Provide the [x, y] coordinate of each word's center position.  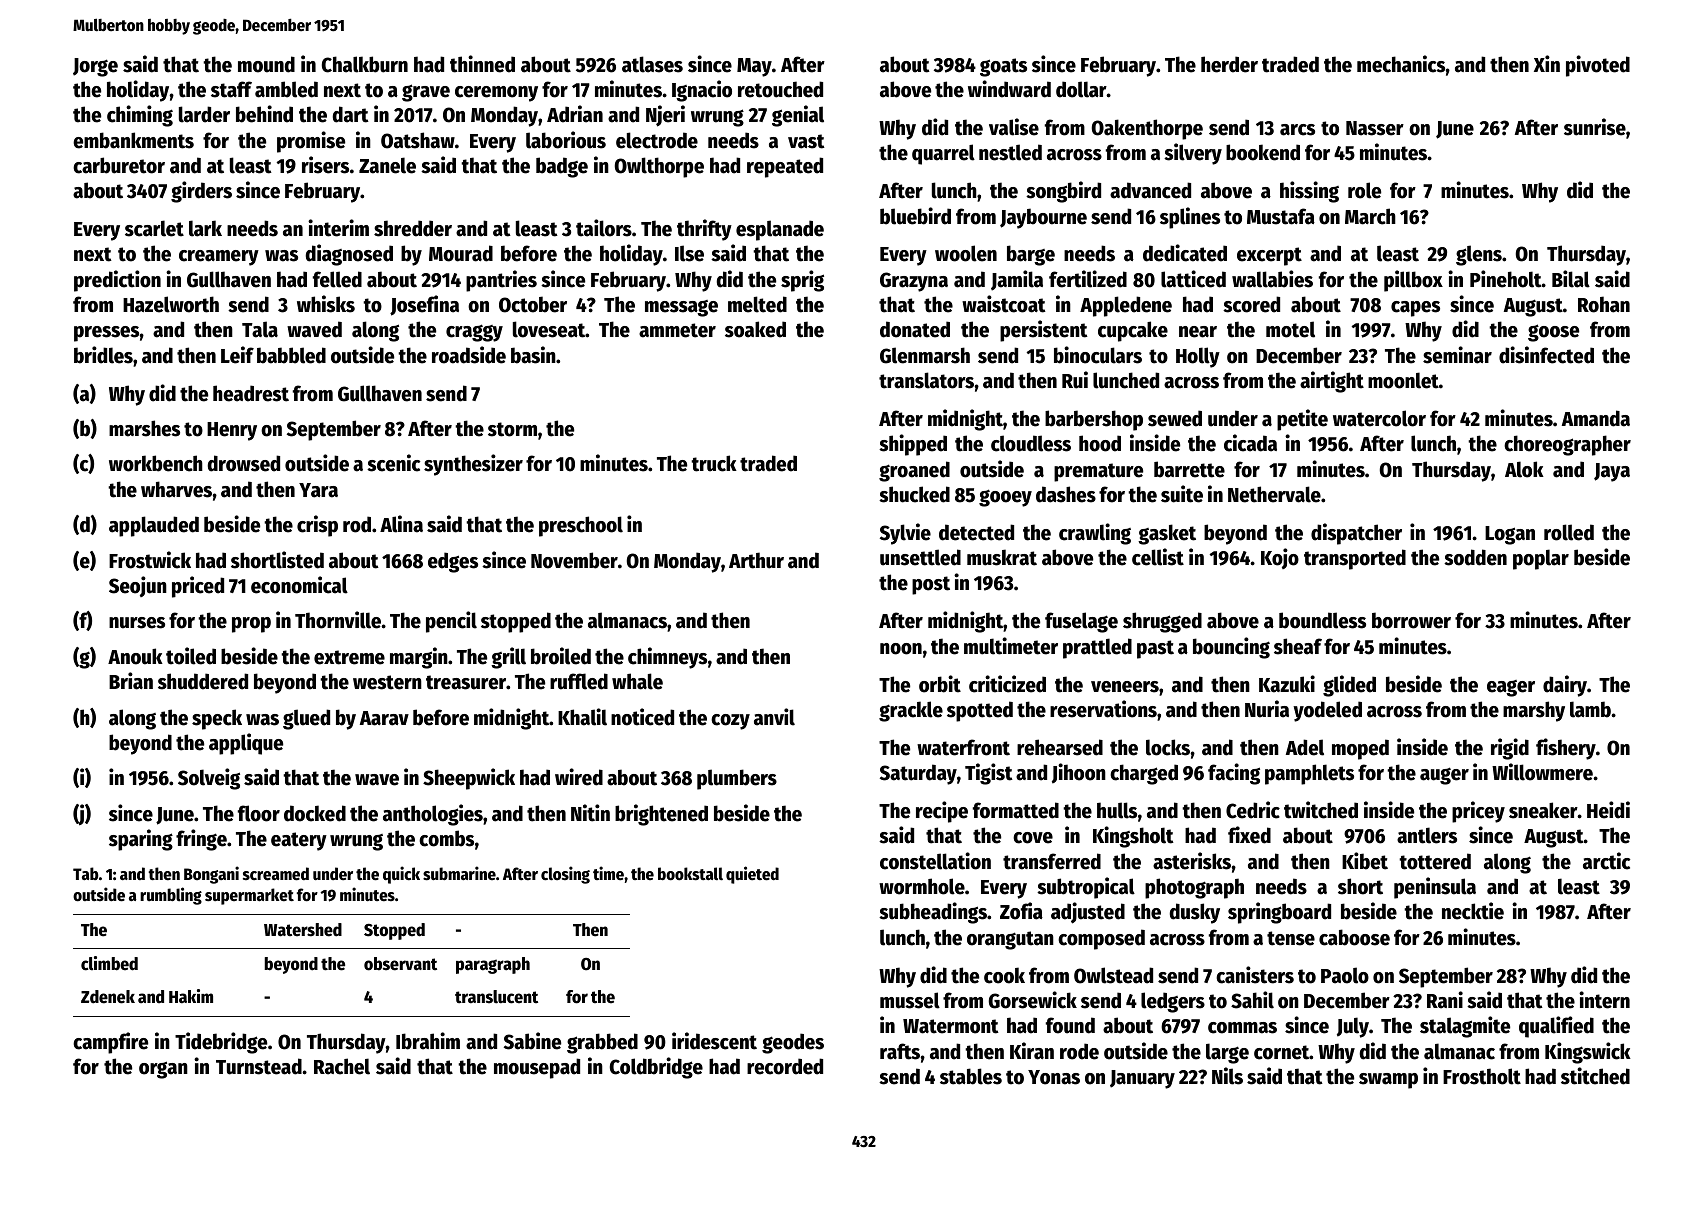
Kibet [1365, 861]
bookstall [690, 874]
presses [107, 334]
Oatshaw [418, 140]
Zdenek [108, 997]
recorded [785, 1066]
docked [315, 813]
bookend [1263, 152]
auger [1444, 776]
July [1353, 1027]
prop [251, 625]
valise [1014, 127]
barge [1031, 255]
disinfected [1546, 355]
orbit [940, 684]
